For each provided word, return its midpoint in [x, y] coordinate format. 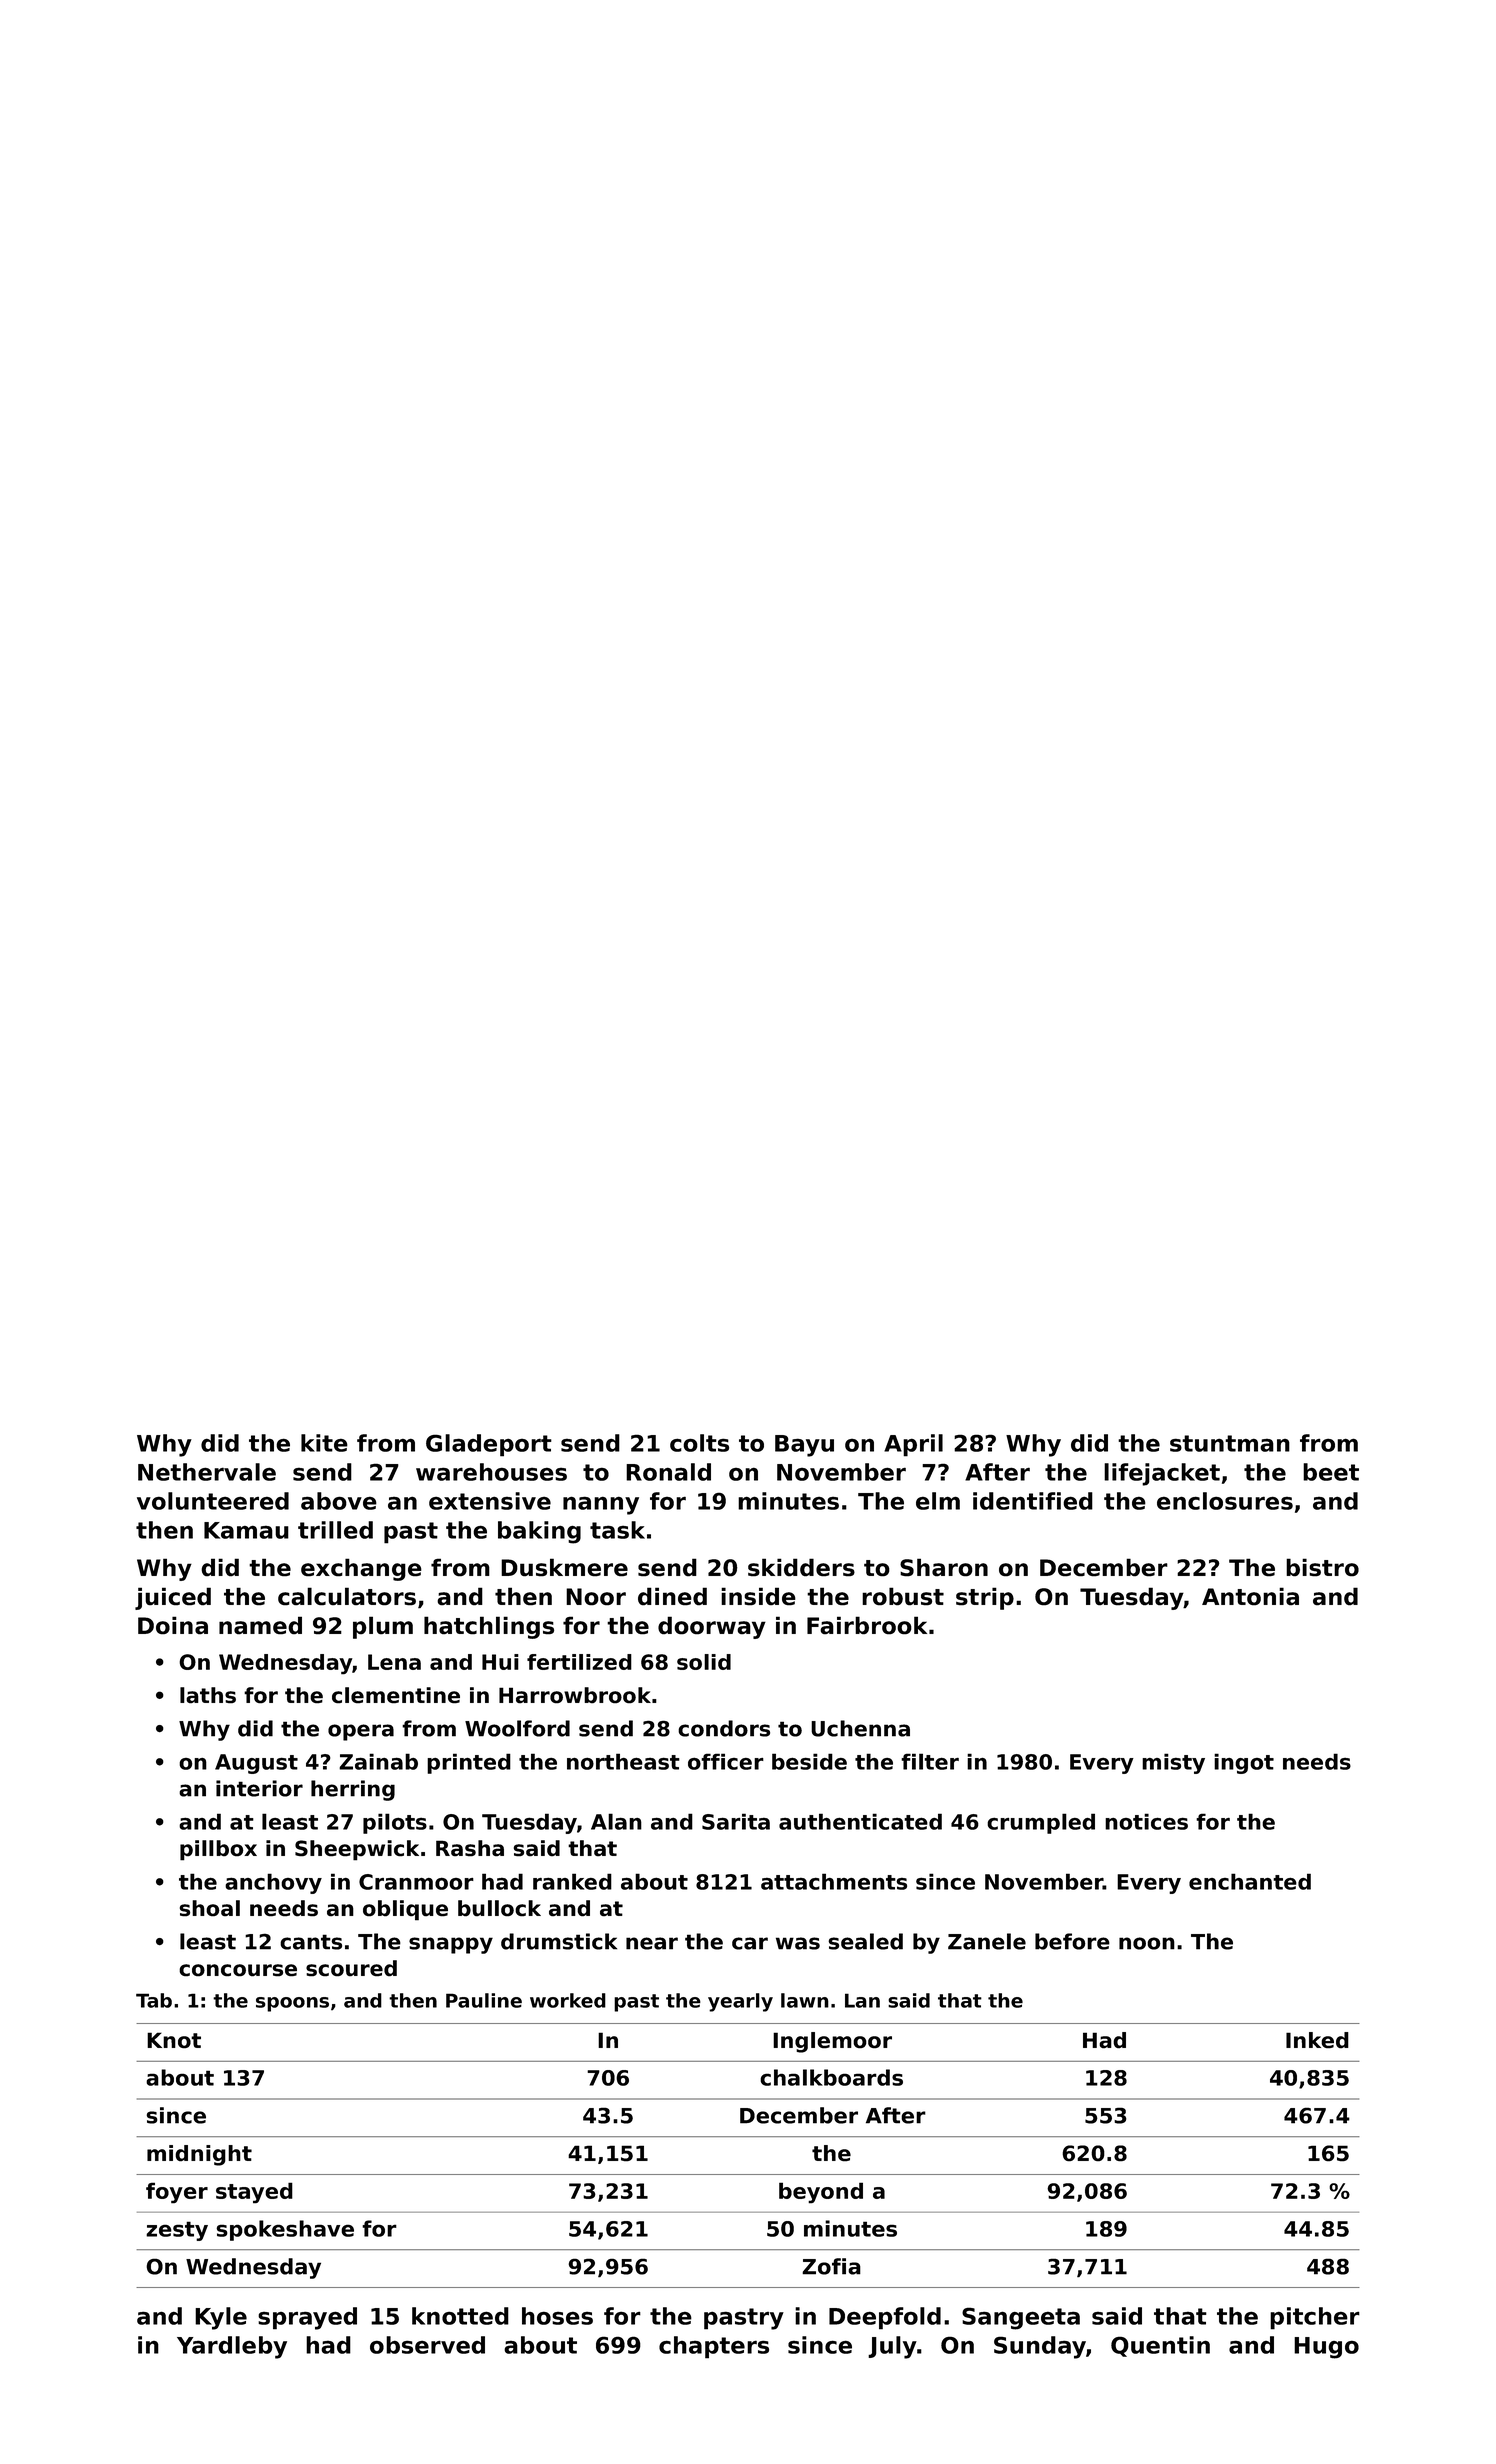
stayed [254, 2193]
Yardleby [232, 2347]
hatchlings [489, 1627]
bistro [1322, 1567]
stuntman [1230, 1443]
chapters [714, 2347]
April [913, 1445]
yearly [740, 2002]
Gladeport [489, 1445]
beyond [821, 2193]
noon [1147, 1943]
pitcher [1315, 2318]
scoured [351, 1968]
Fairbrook [867, 1625]
